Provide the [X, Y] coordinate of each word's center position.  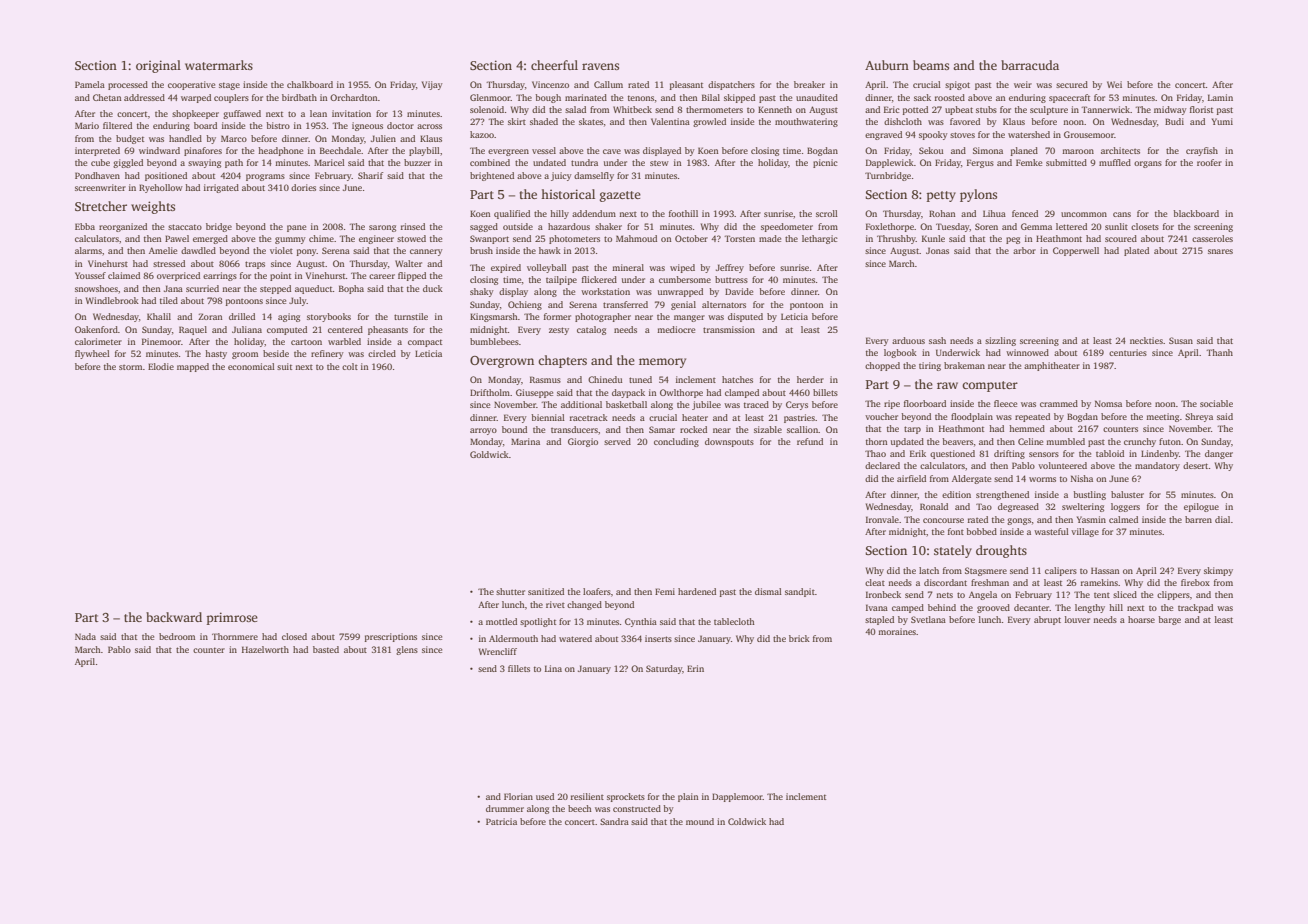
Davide [739, 291]
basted [326, 649]
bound [514, 429]
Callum [608, 84]
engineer [376, 239]
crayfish [1202, 151]
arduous [908, 340]
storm [131, 367]
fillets [519, 668]
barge [1169, 620]
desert [1196, 465]
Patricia [501, 821]
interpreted [97, 151]
